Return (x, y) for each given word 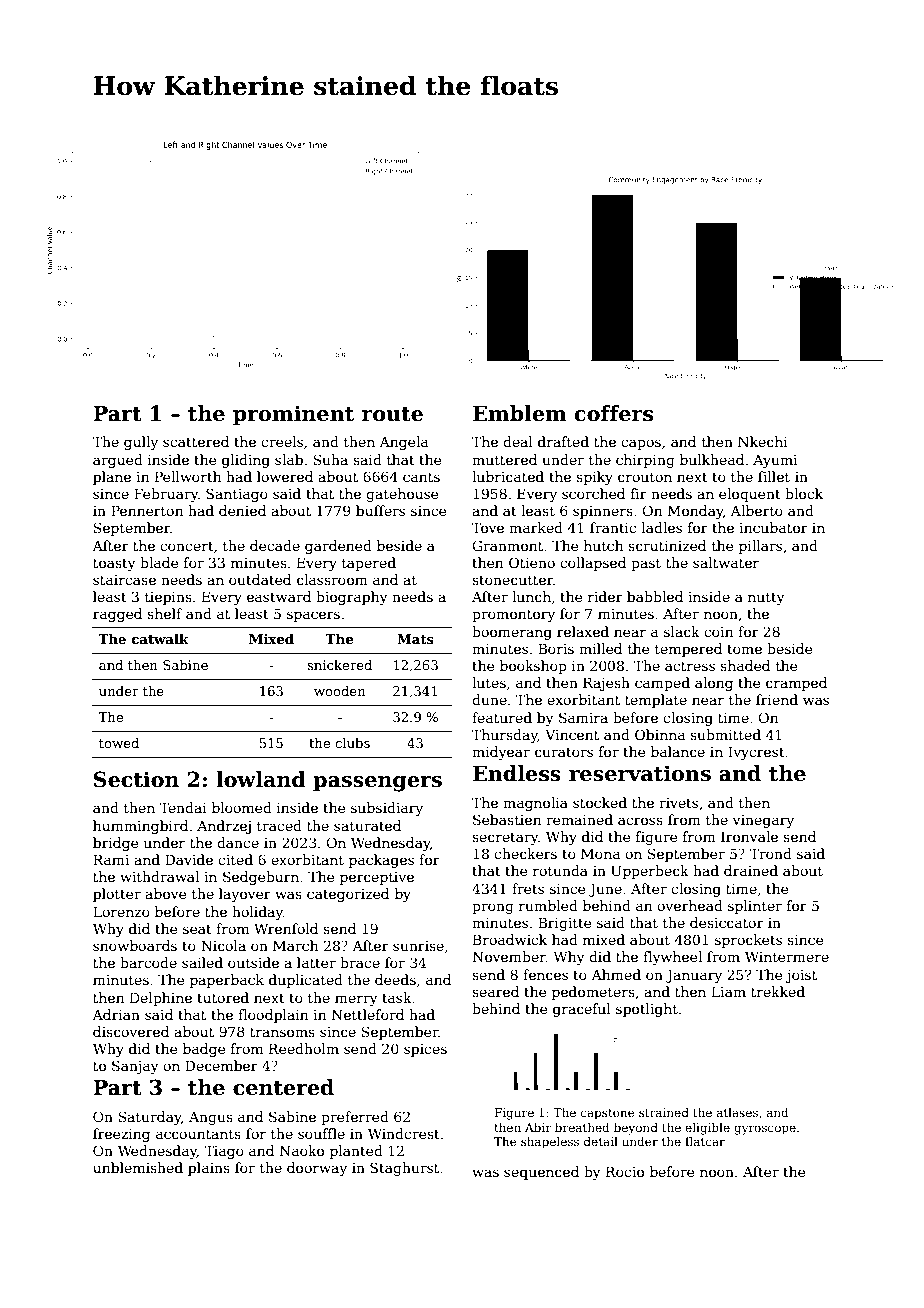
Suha (331, 459)
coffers (614, 413)
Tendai (183, 807)
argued (118, 461)
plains (209, 1169)
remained (579, 819)
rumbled (548, 905)
